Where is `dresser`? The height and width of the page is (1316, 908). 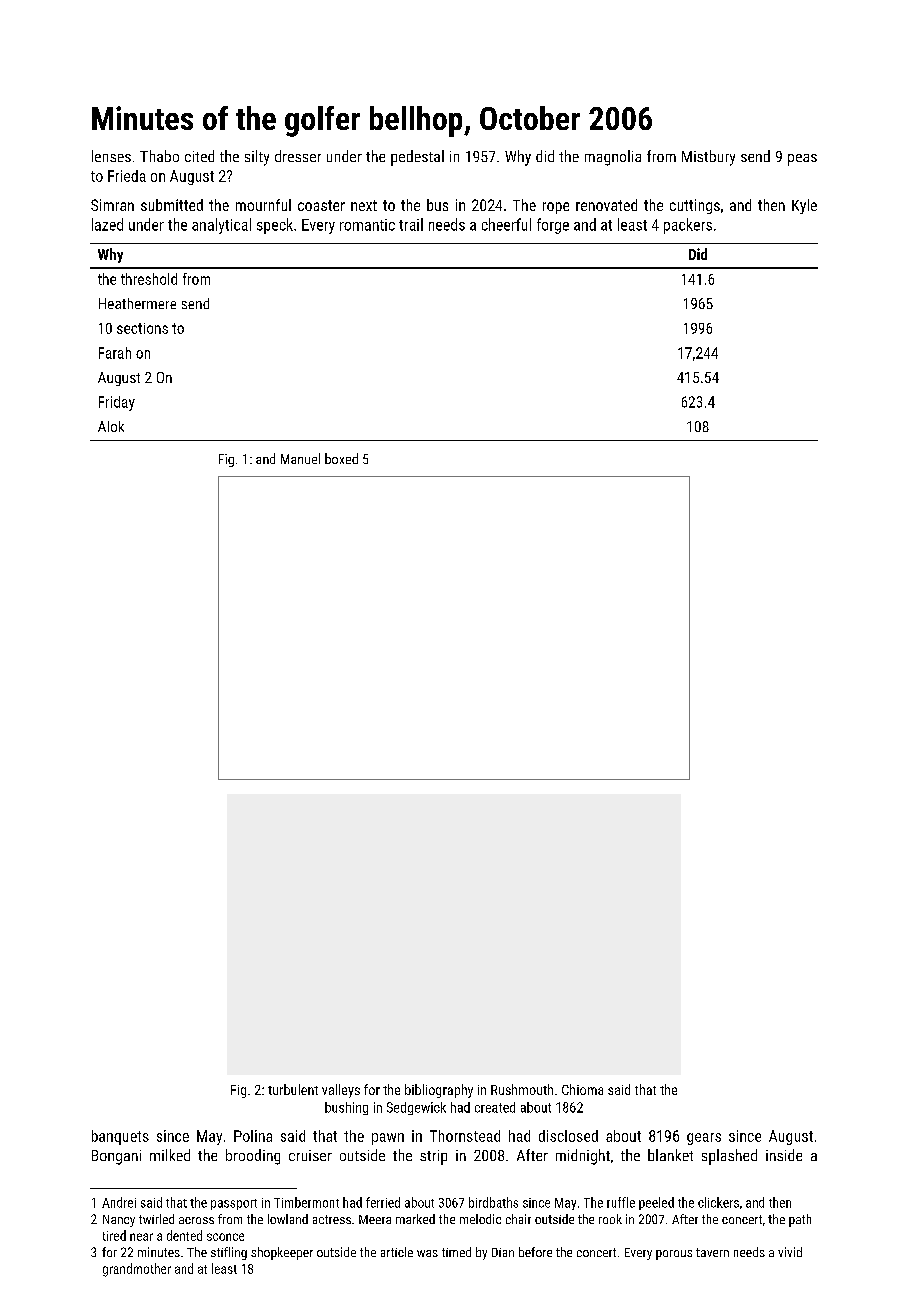 dresser is located at coordinates (298, 156).
